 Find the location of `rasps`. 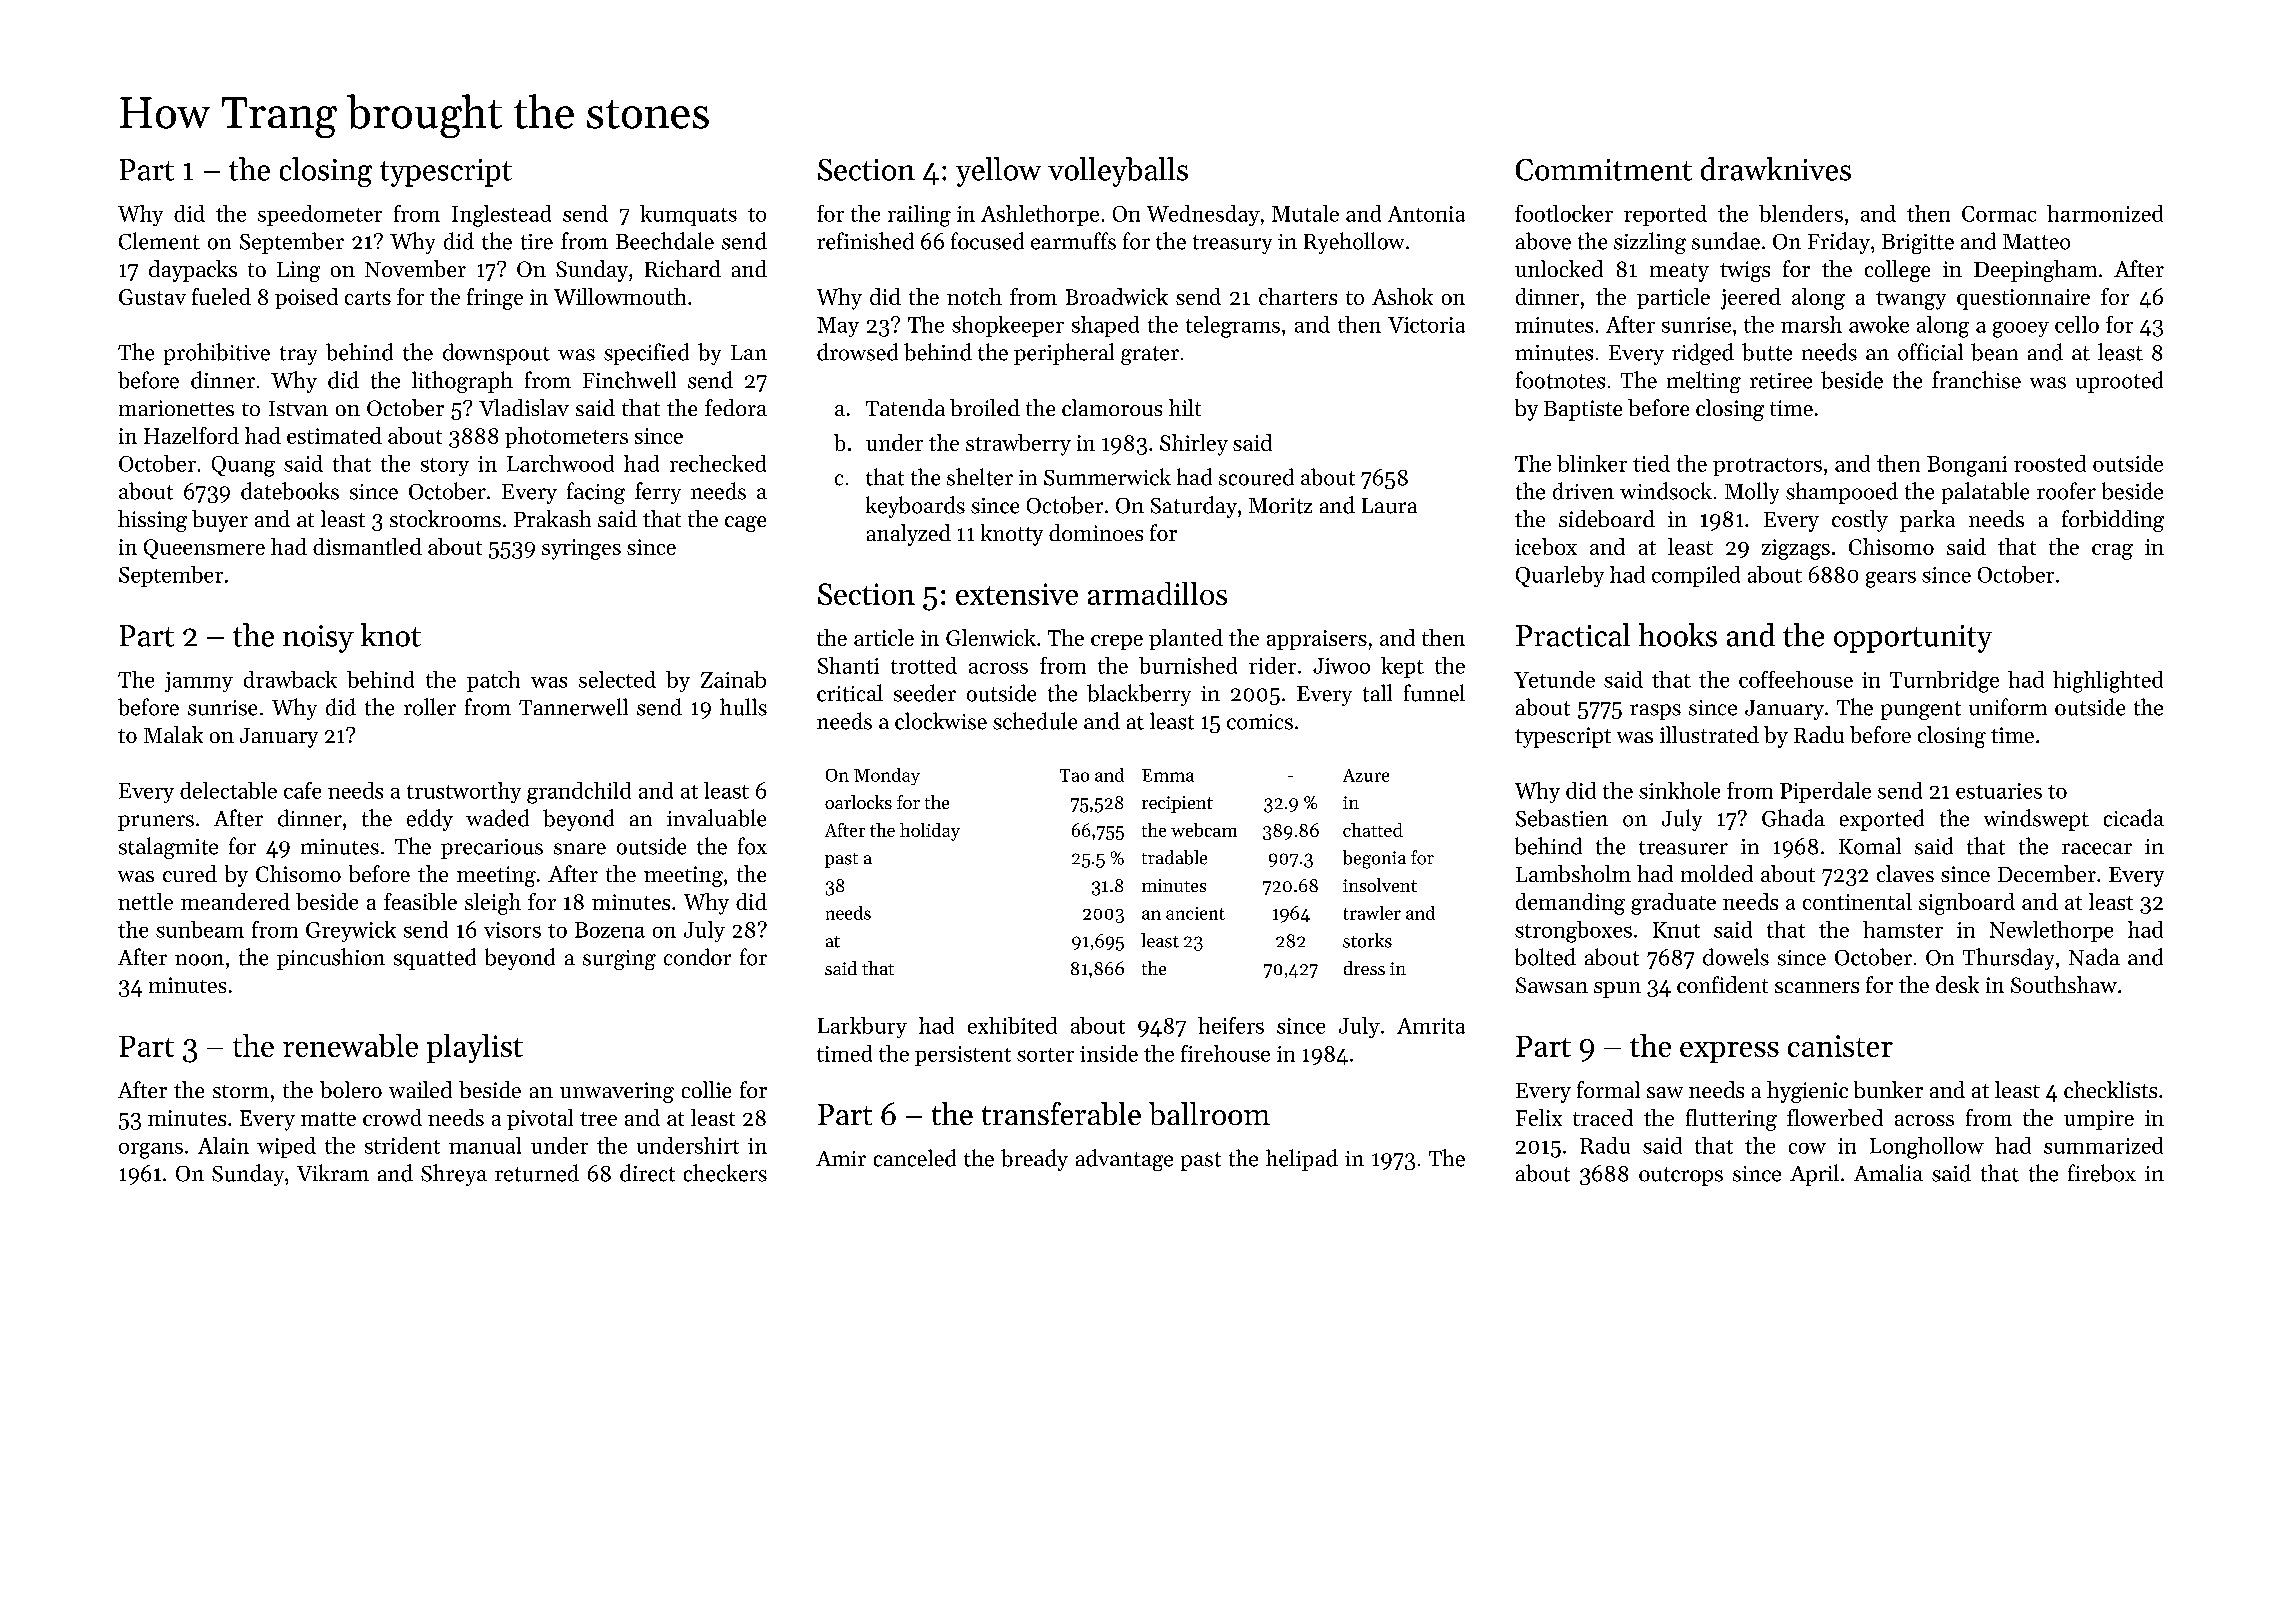

rasps is located at coordinates (1655, 712).
